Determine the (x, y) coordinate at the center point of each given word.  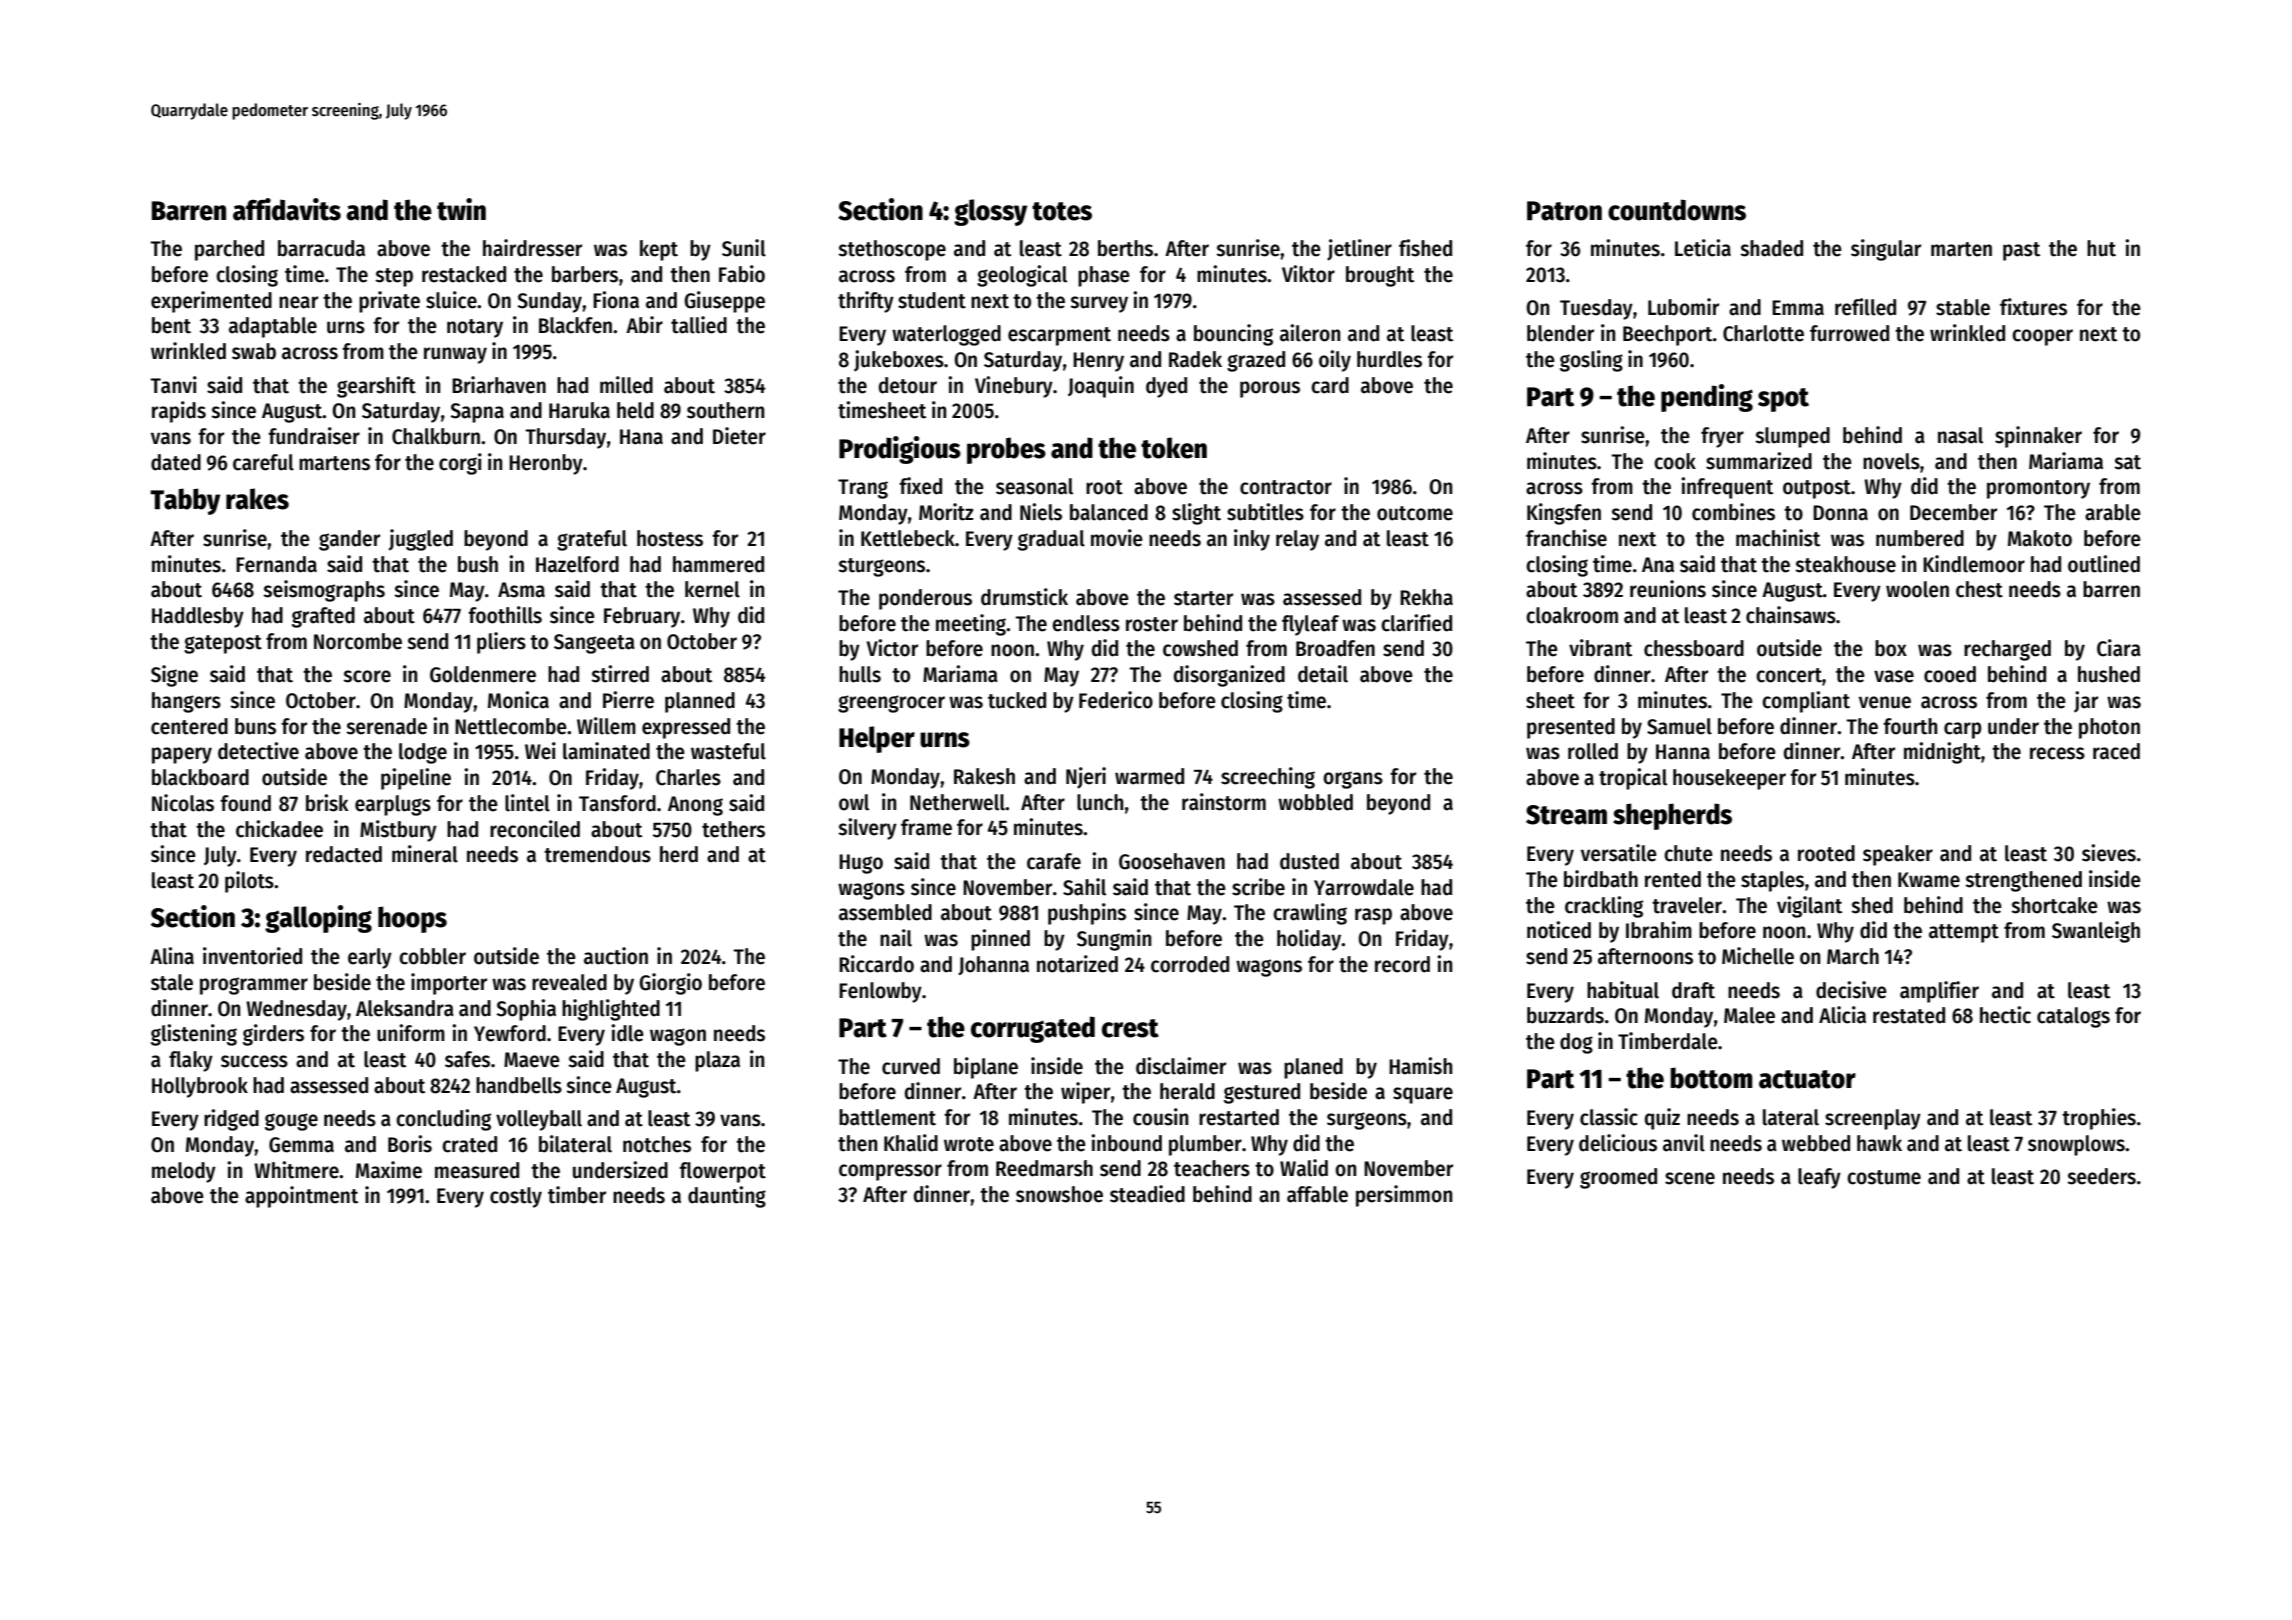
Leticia (1703, 248)
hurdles (1389, 359)
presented (1571, 728)
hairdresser (532, 248)
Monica (518, 700)
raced (2116, 751)
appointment (301, 1197)
